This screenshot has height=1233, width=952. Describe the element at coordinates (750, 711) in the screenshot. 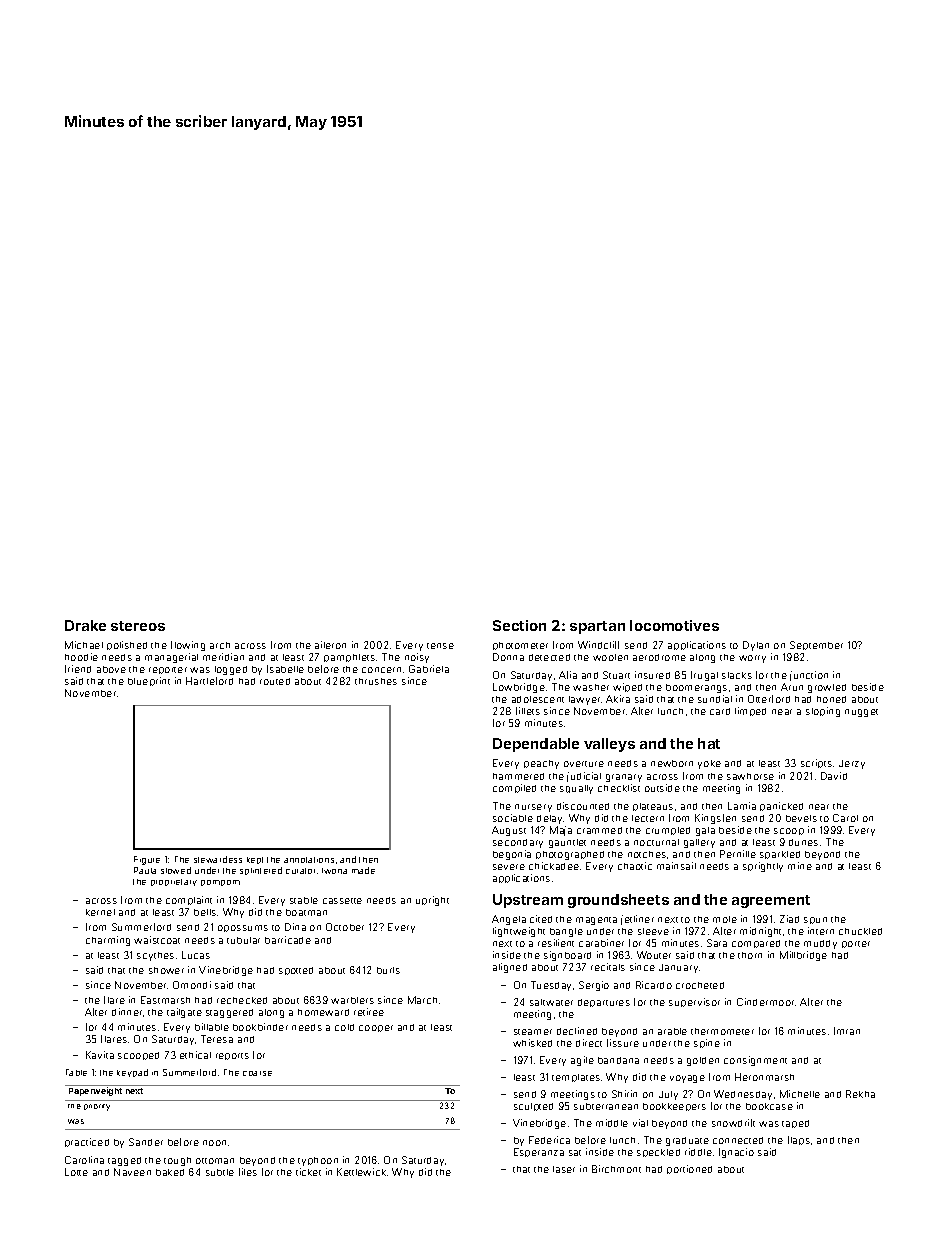

I see `limped` at that location.
